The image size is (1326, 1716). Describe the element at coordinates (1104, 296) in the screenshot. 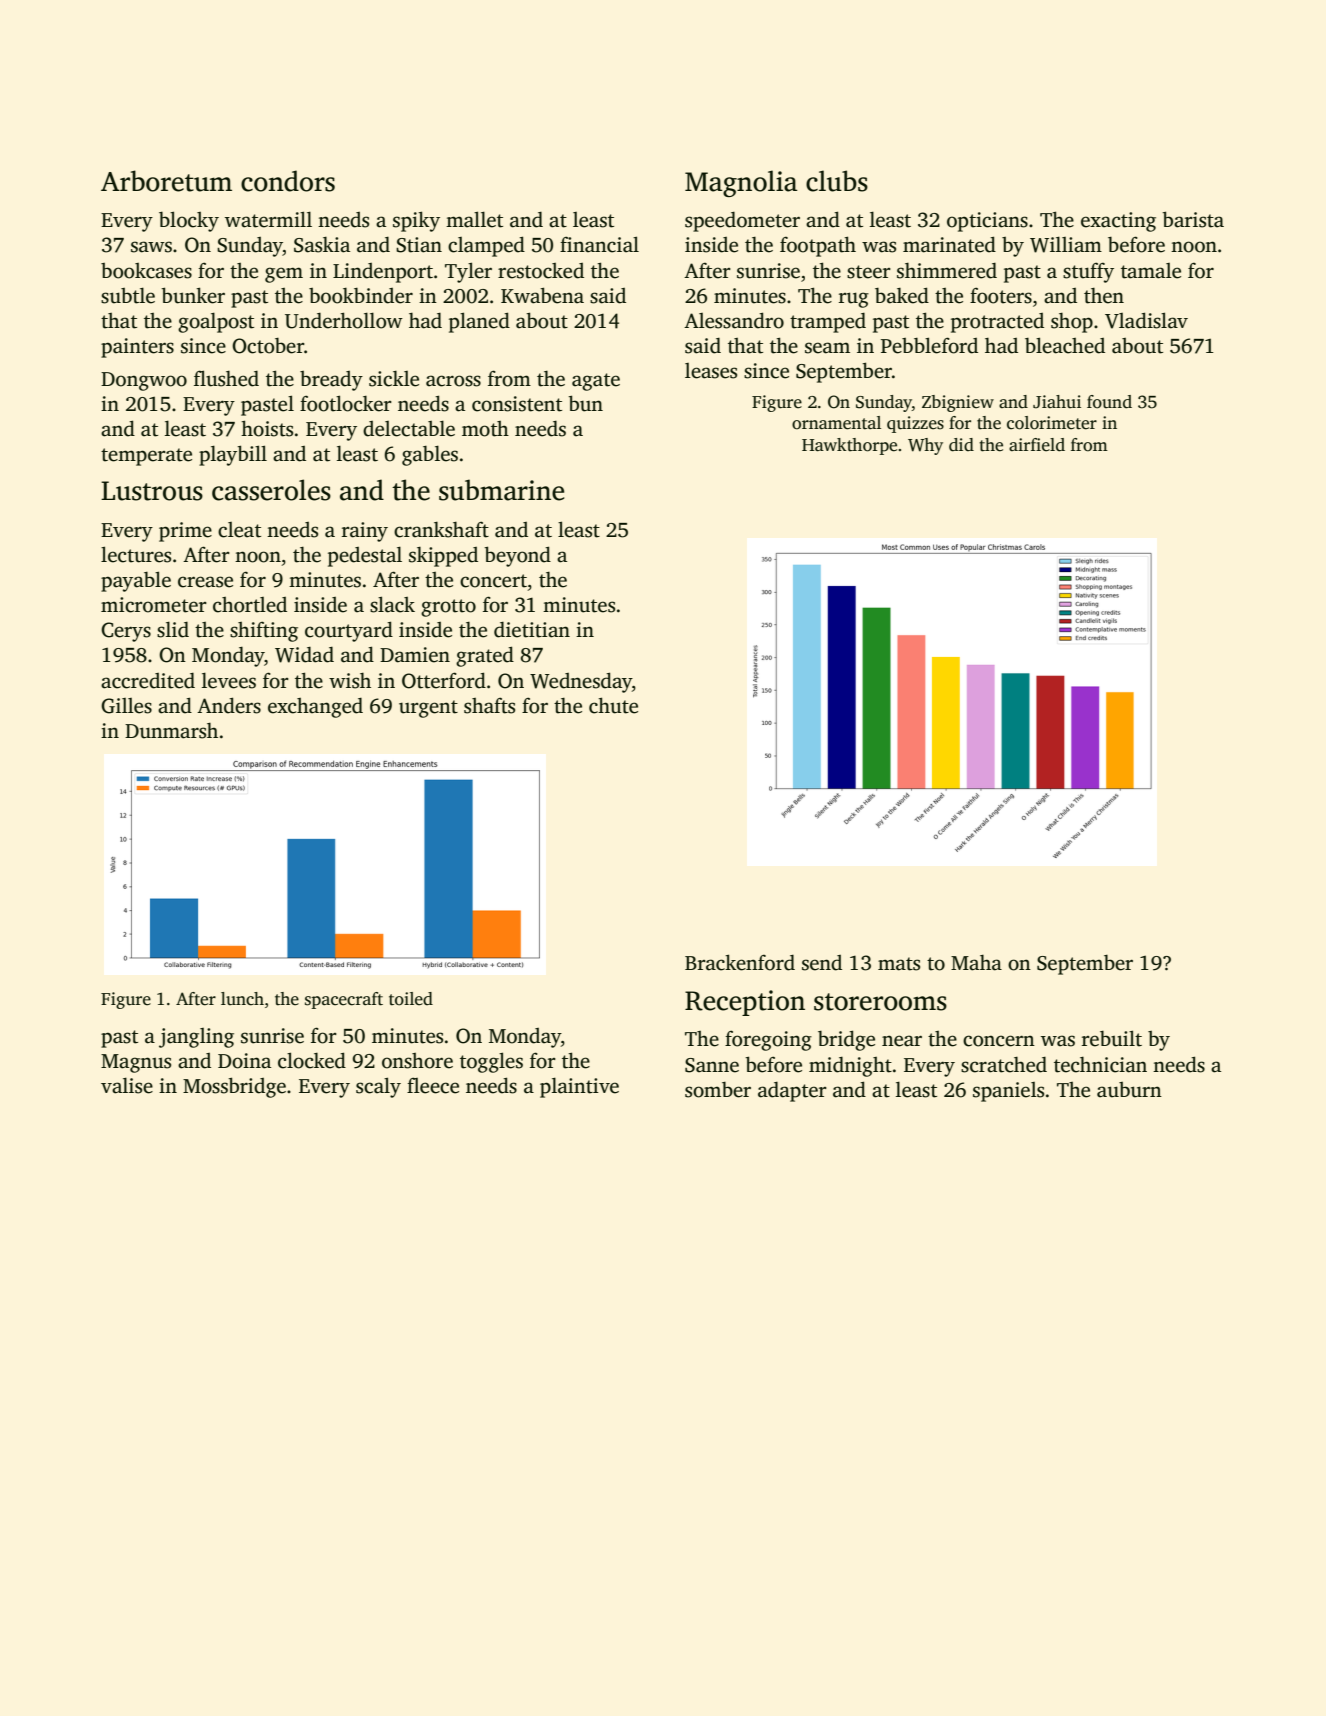

I see `then` at that location.
